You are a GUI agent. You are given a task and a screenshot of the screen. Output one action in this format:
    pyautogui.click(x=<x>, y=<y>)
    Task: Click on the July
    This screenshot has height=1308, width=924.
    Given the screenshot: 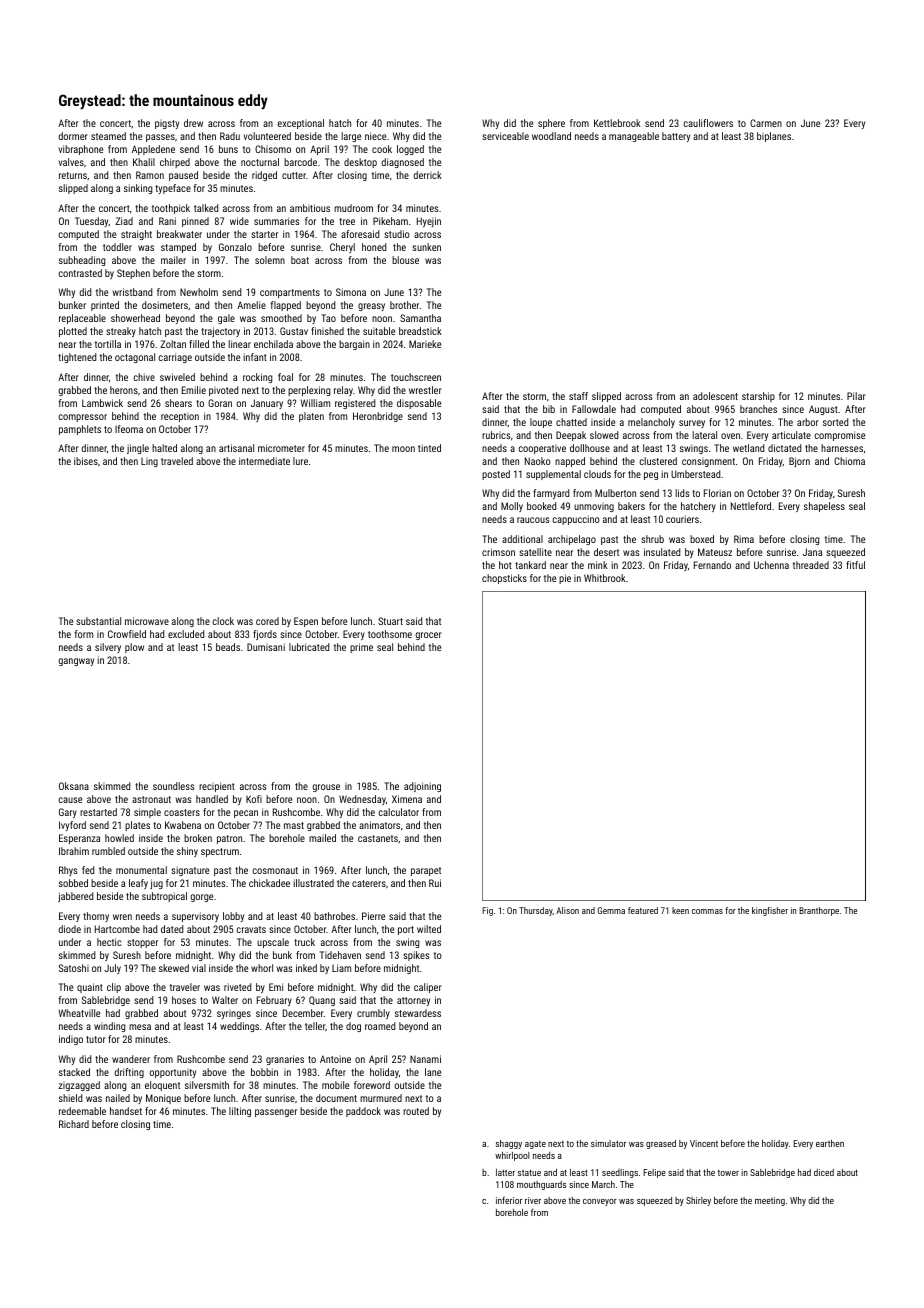 What is the action you would take?
    pyautogui.click(x=112, y=969)
